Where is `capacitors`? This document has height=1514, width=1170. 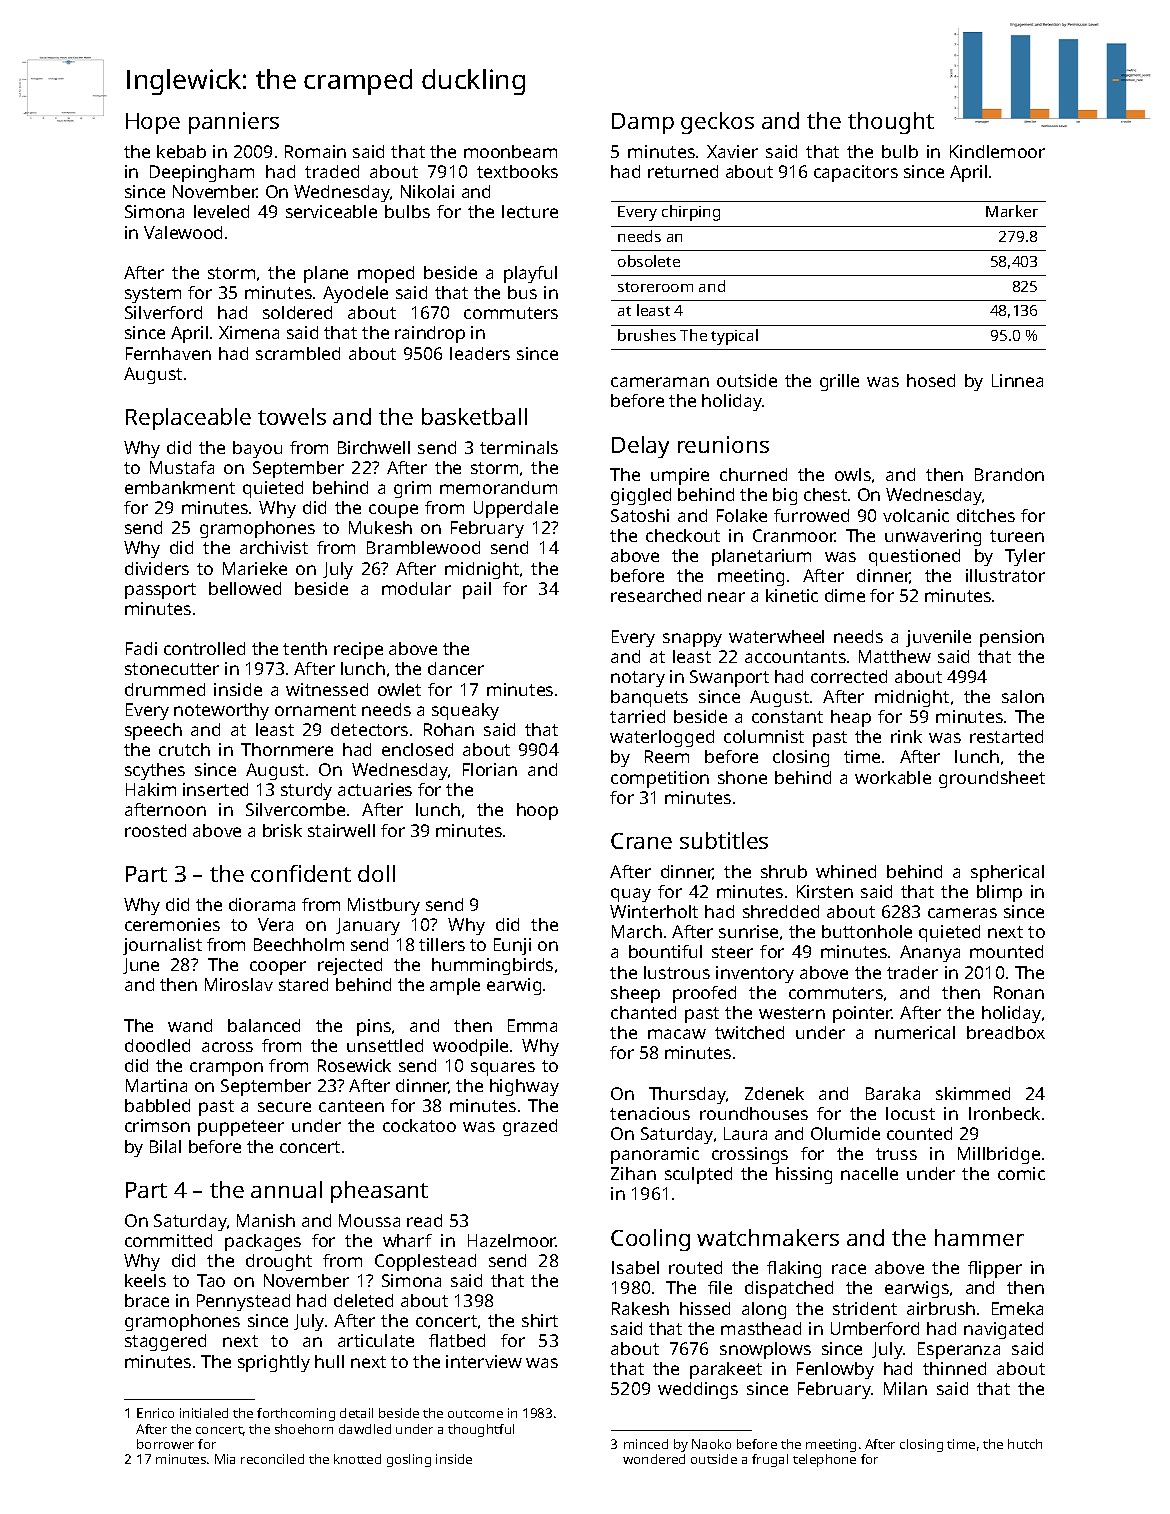
capacitors is located at coordinates (856, 173).
